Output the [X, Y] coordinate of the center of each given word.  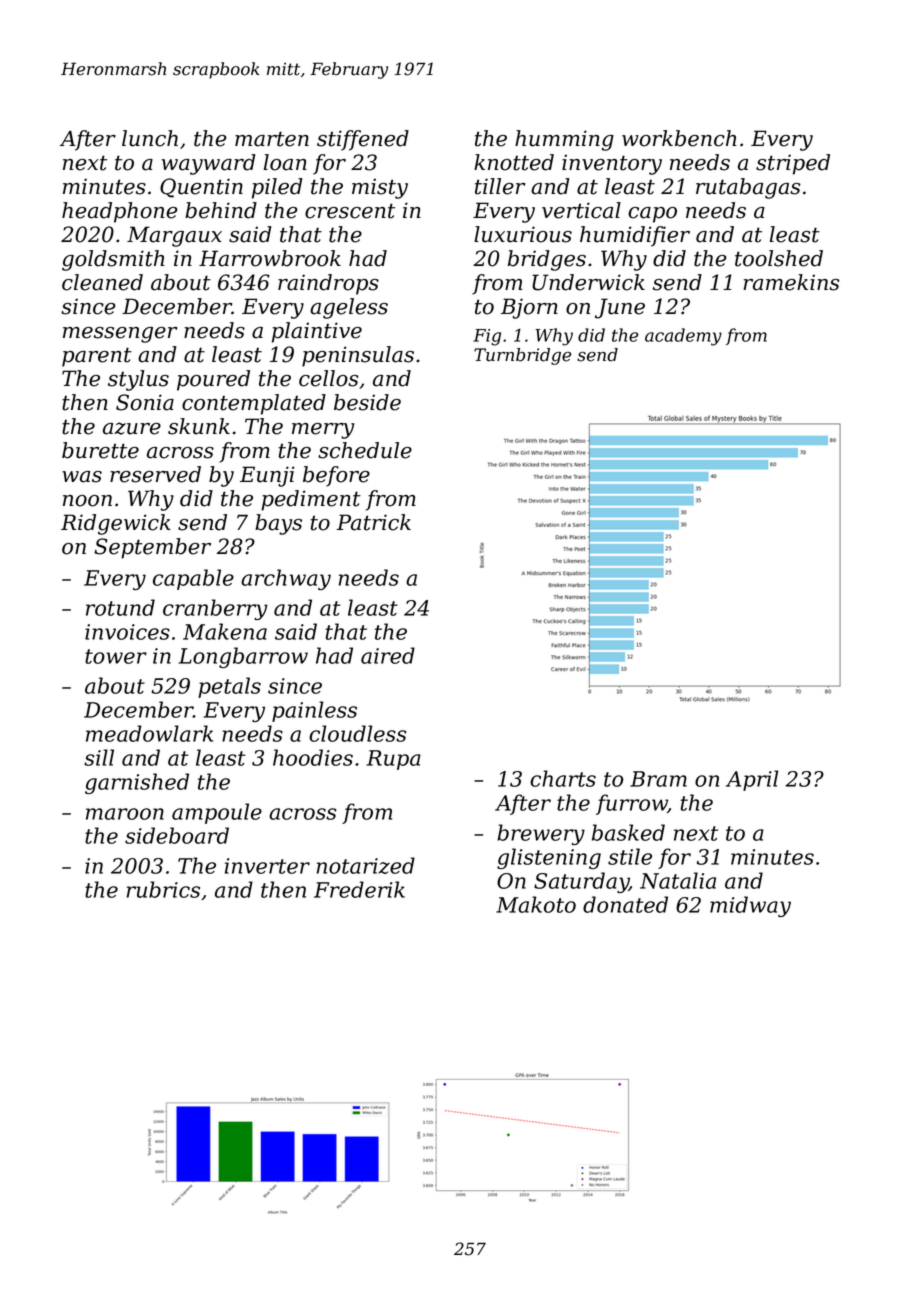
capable [193, 579]
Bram [658, 779]
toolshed [779, 258]
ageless [349, 308]
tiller [500, 186]
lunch [150, 138]
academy [683, 337]
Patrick [374, 522]
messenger [120, 335]
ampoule [217, 813]
